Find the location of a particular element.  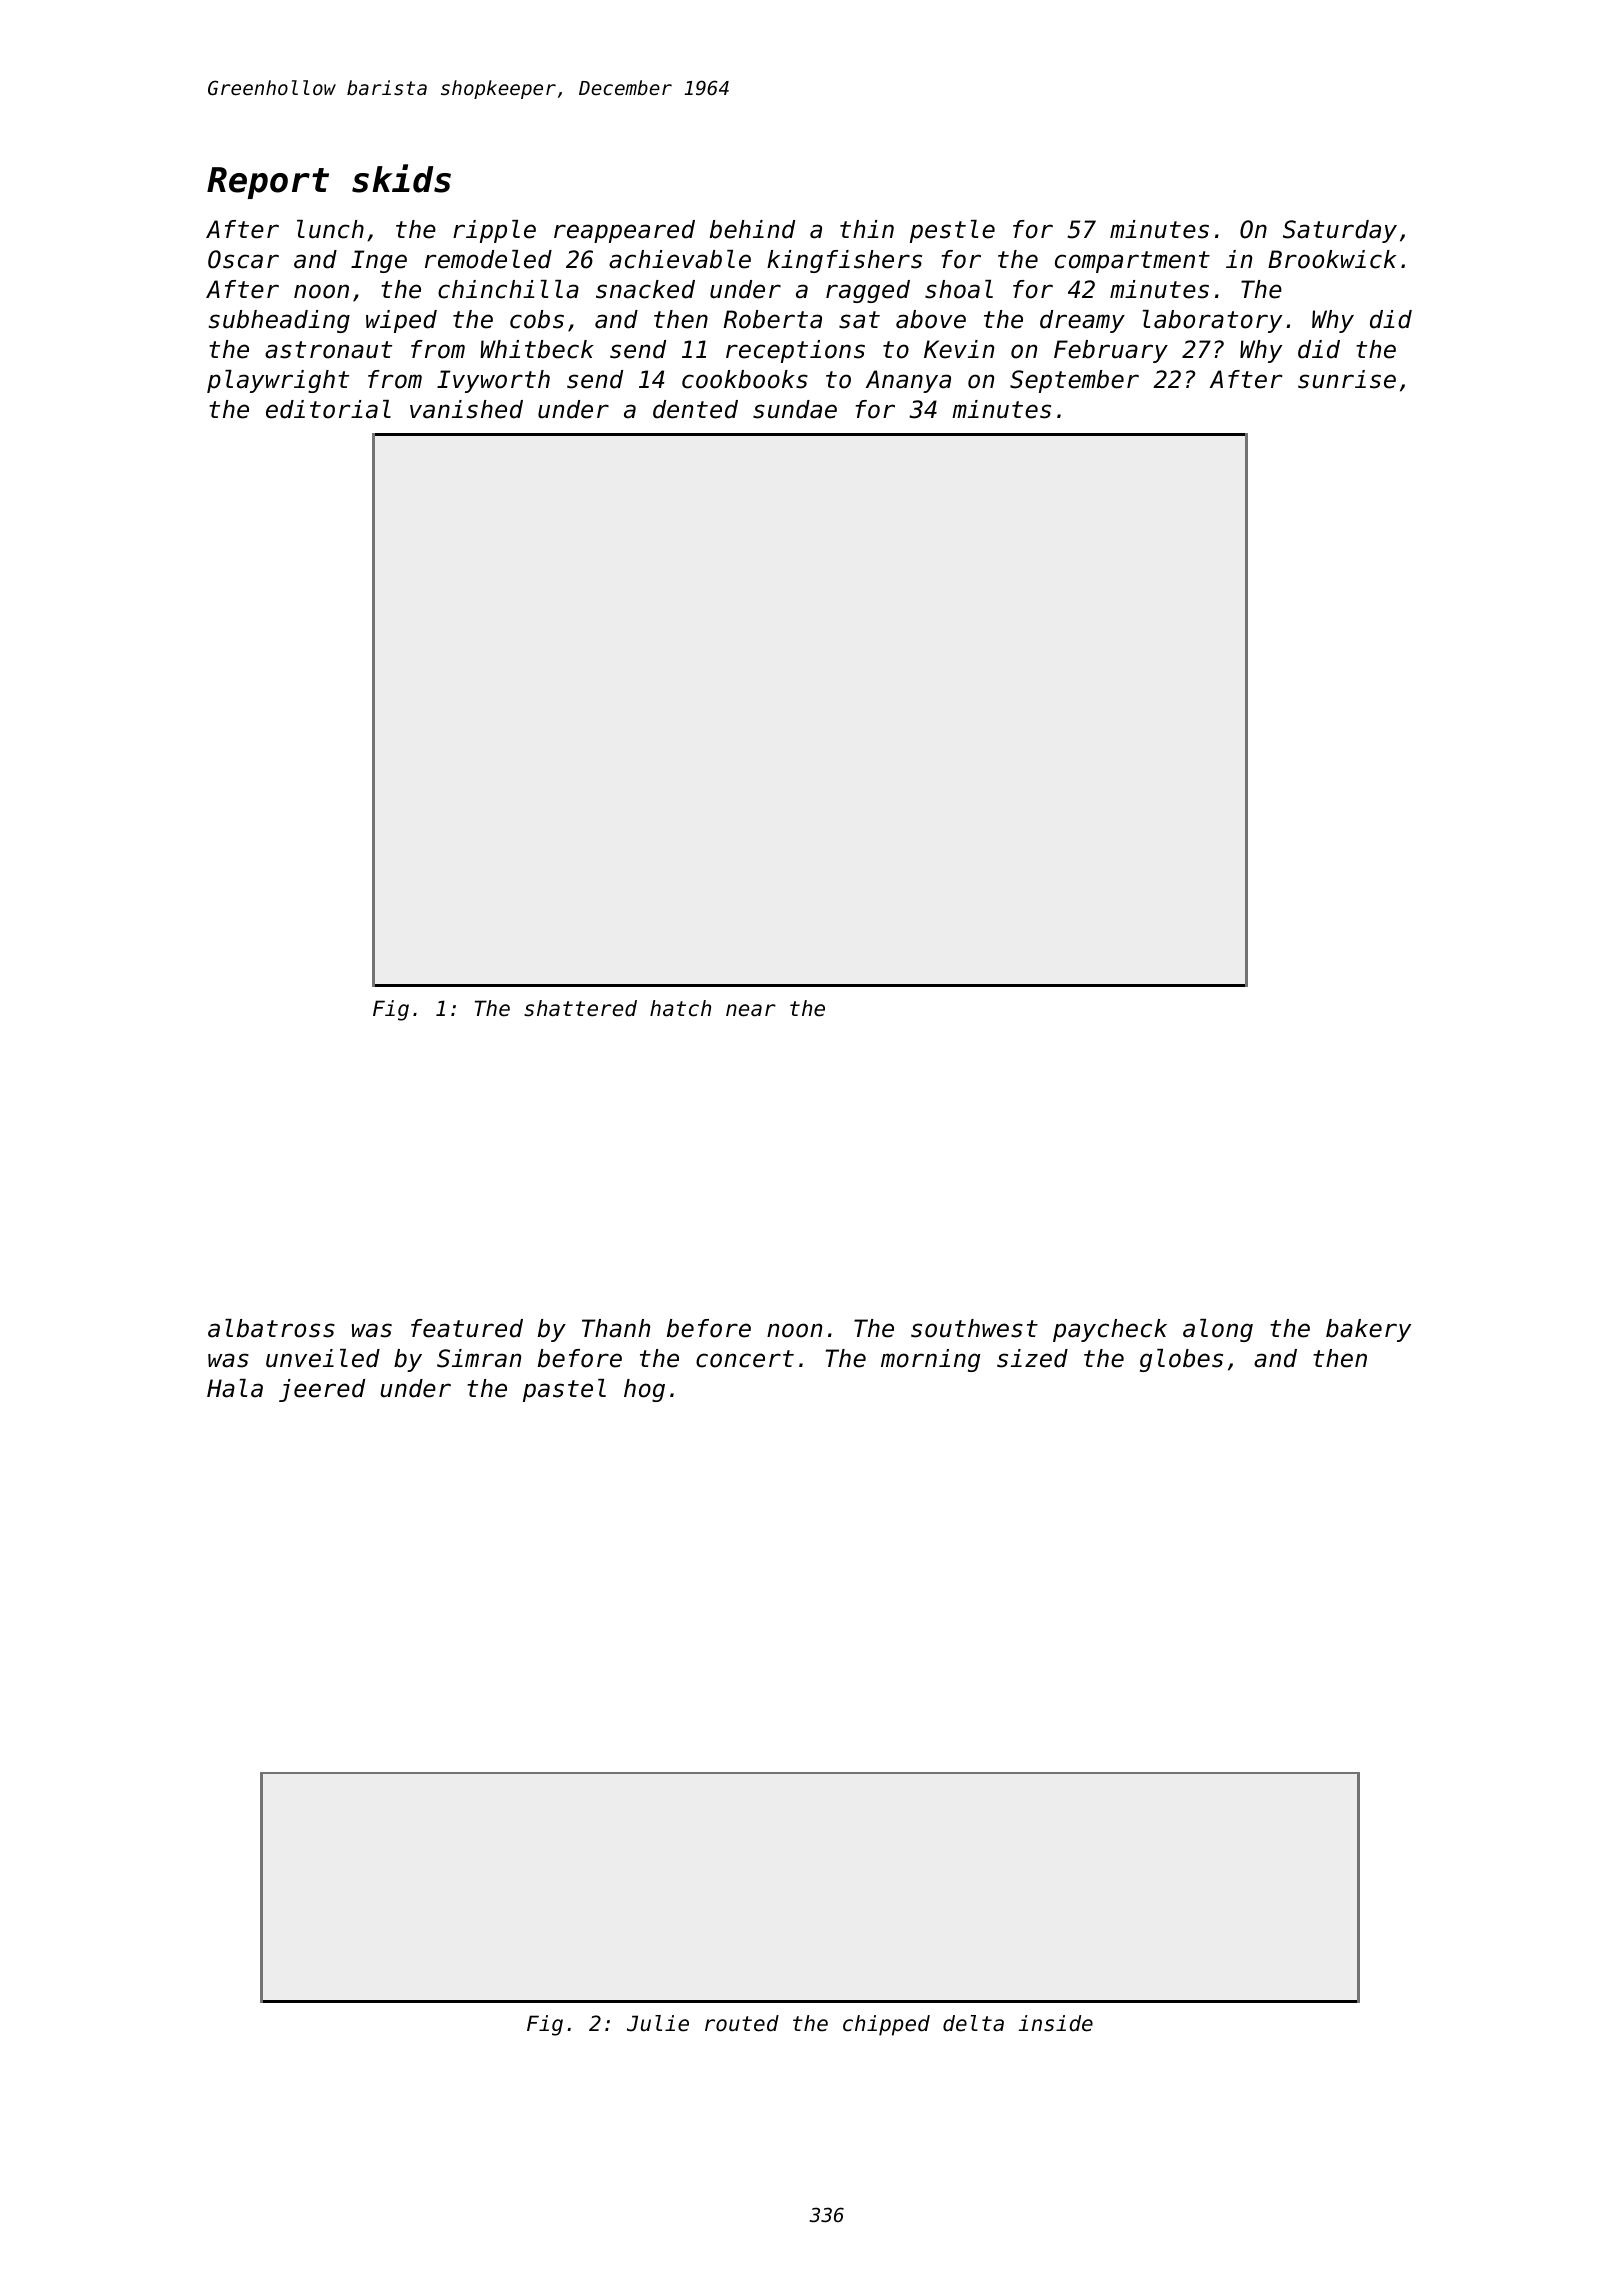

albatross is located at coordinates (271, 1328).
